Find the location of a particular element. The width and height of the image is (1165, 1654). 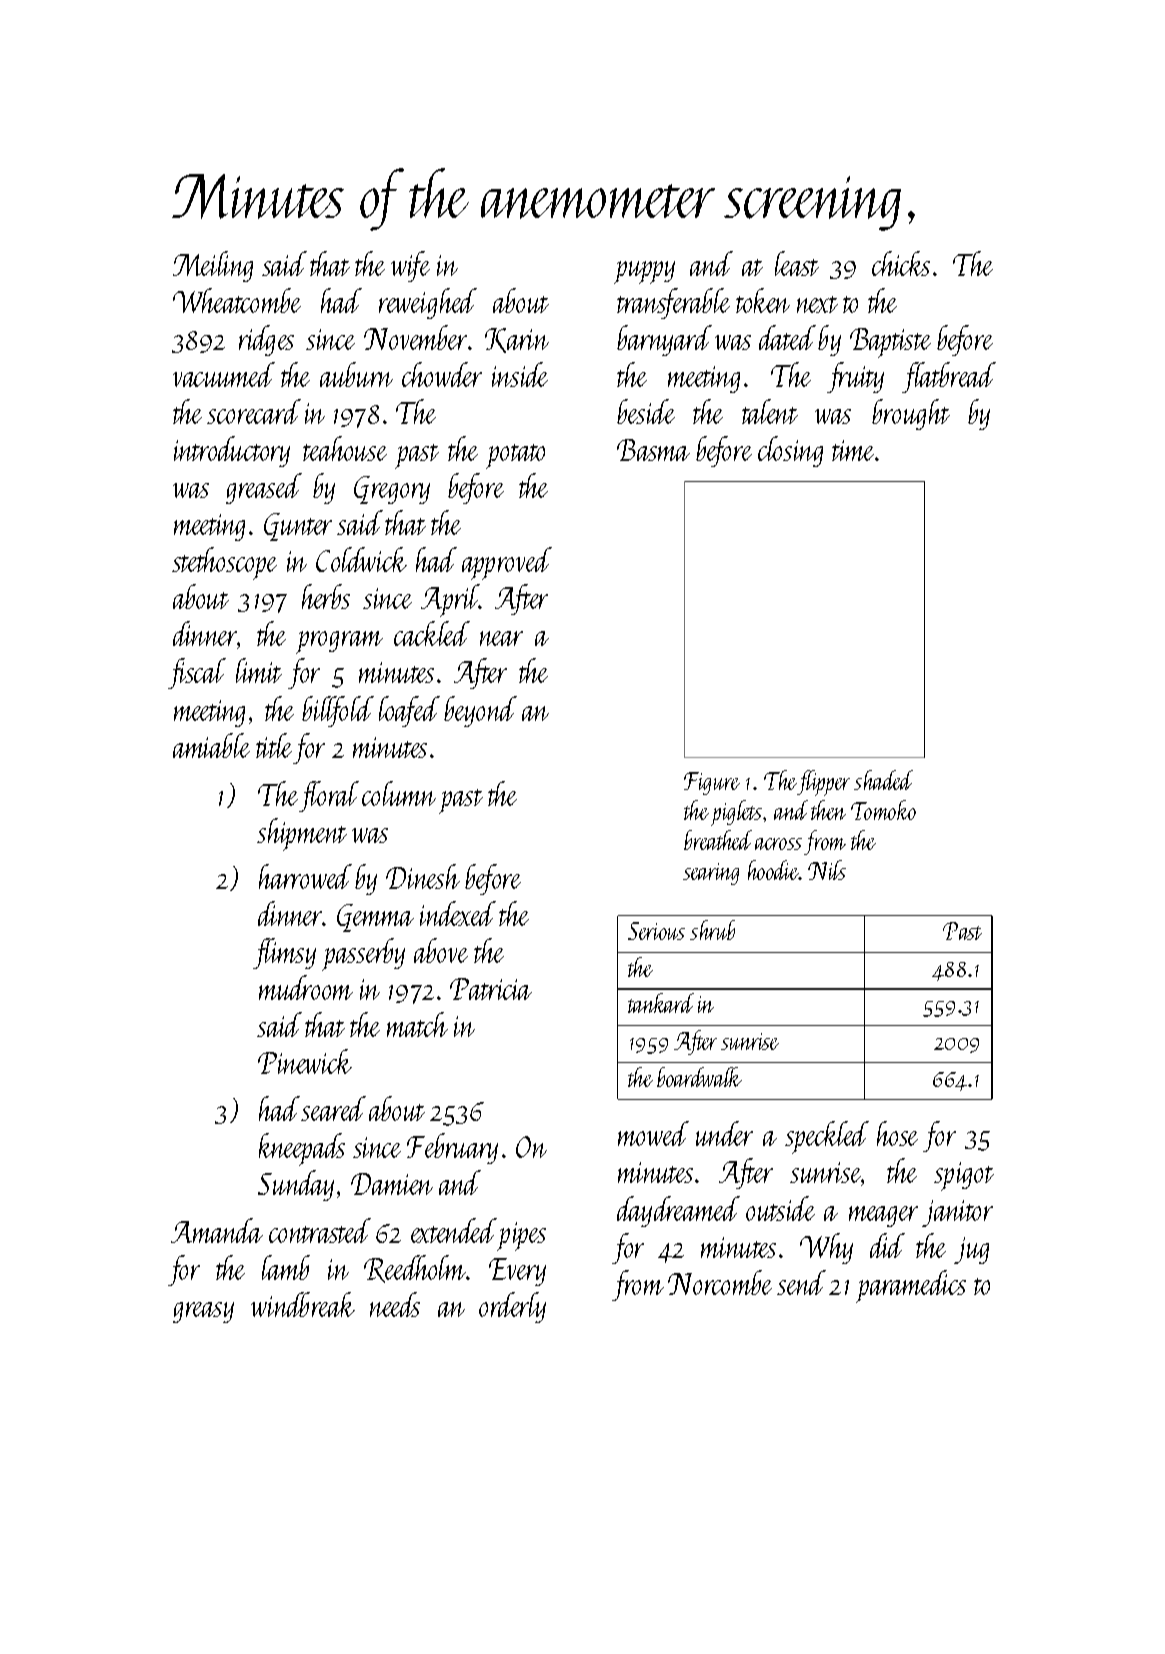

extended is located at coordinates (454, 1230).
